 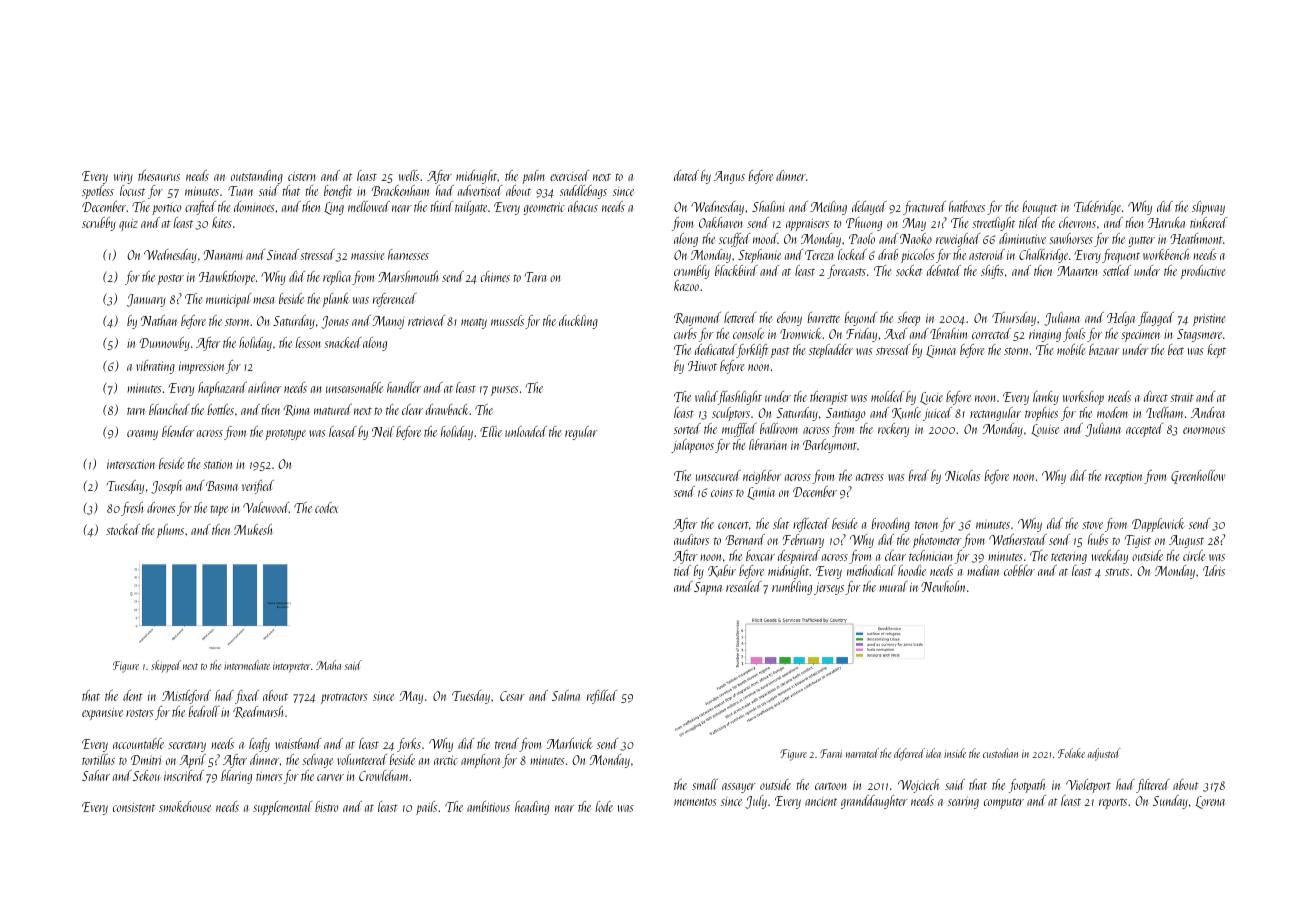 I want to click on Tidebridge, so click(x=1097, y=208).
